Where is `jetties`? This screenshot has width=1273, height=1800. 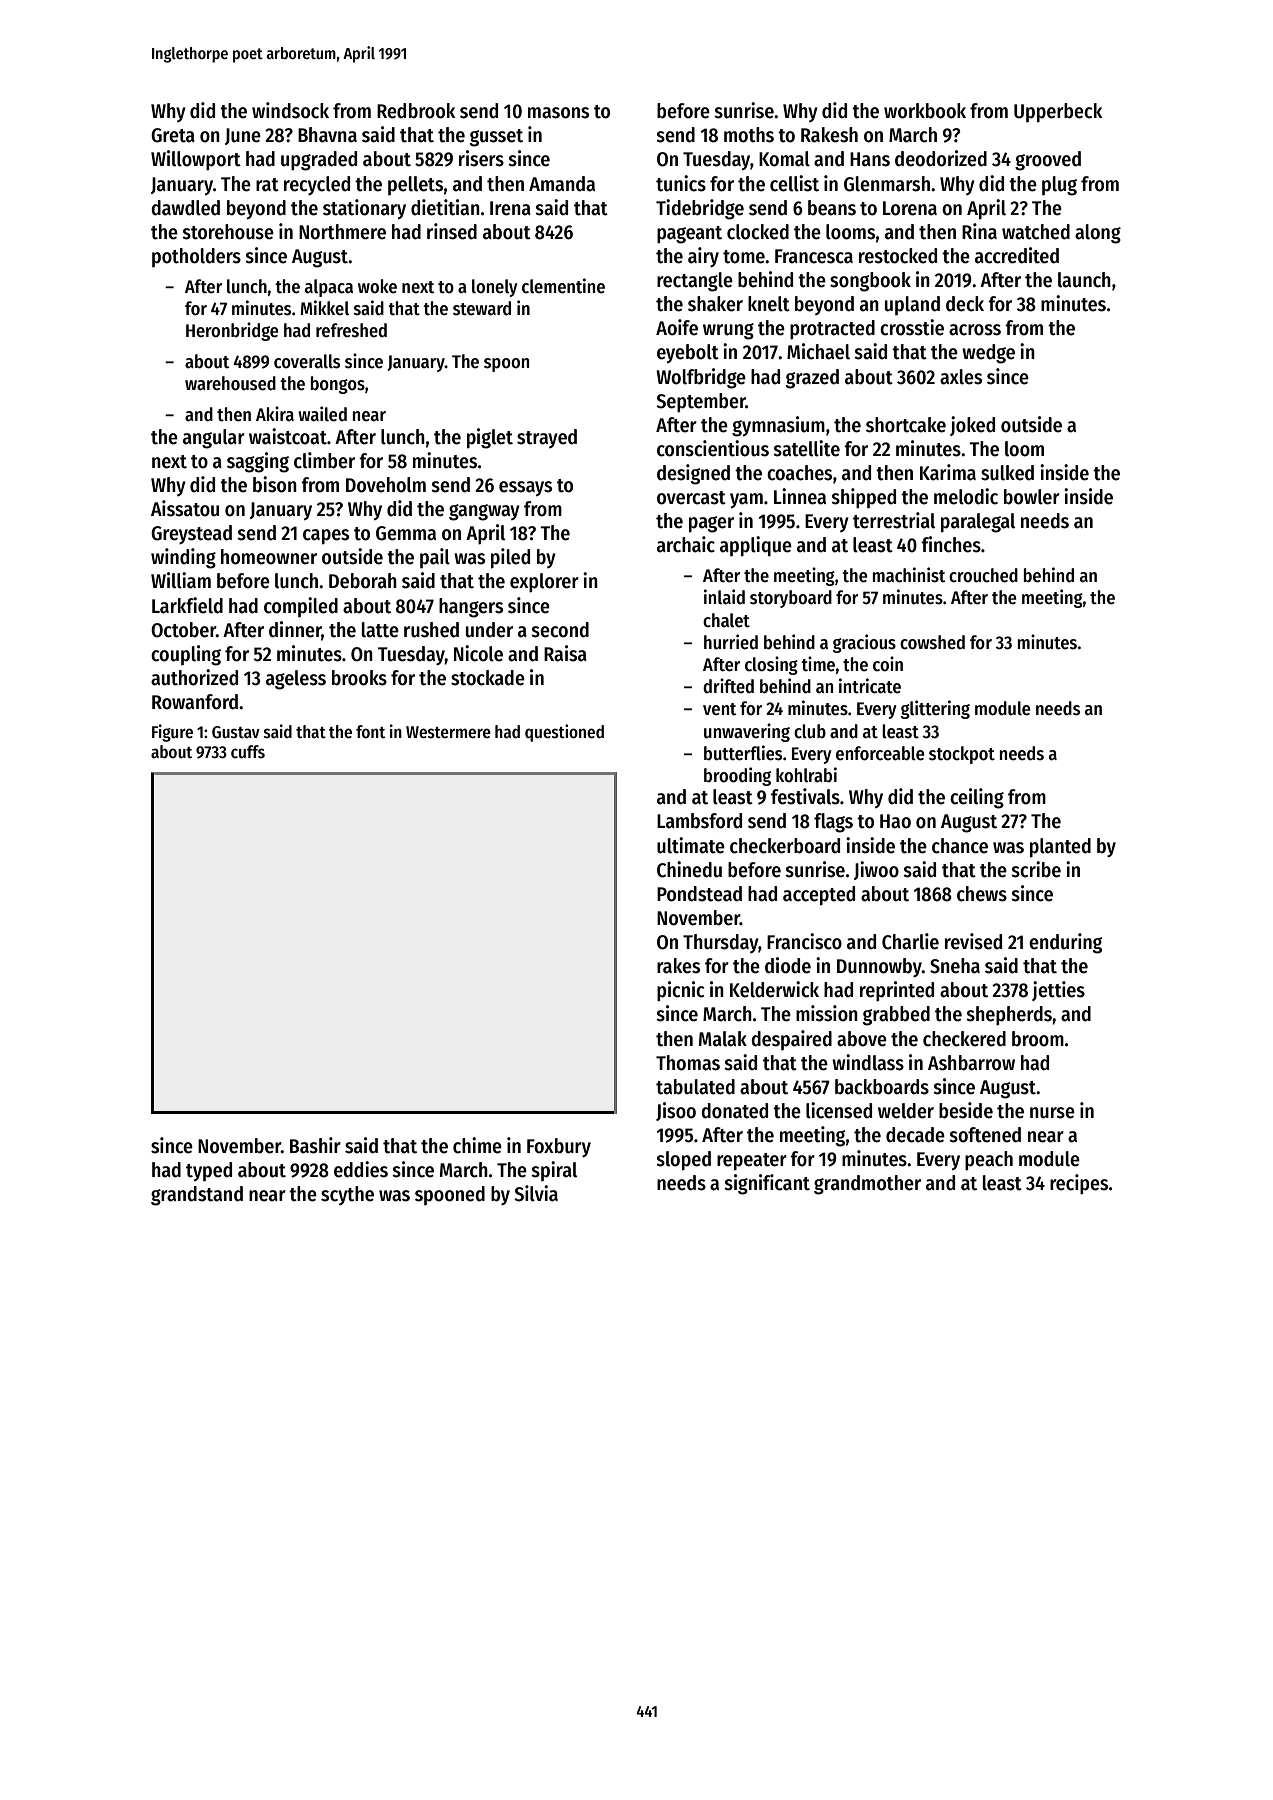 jetties is located at coordinates (1058, 991).
